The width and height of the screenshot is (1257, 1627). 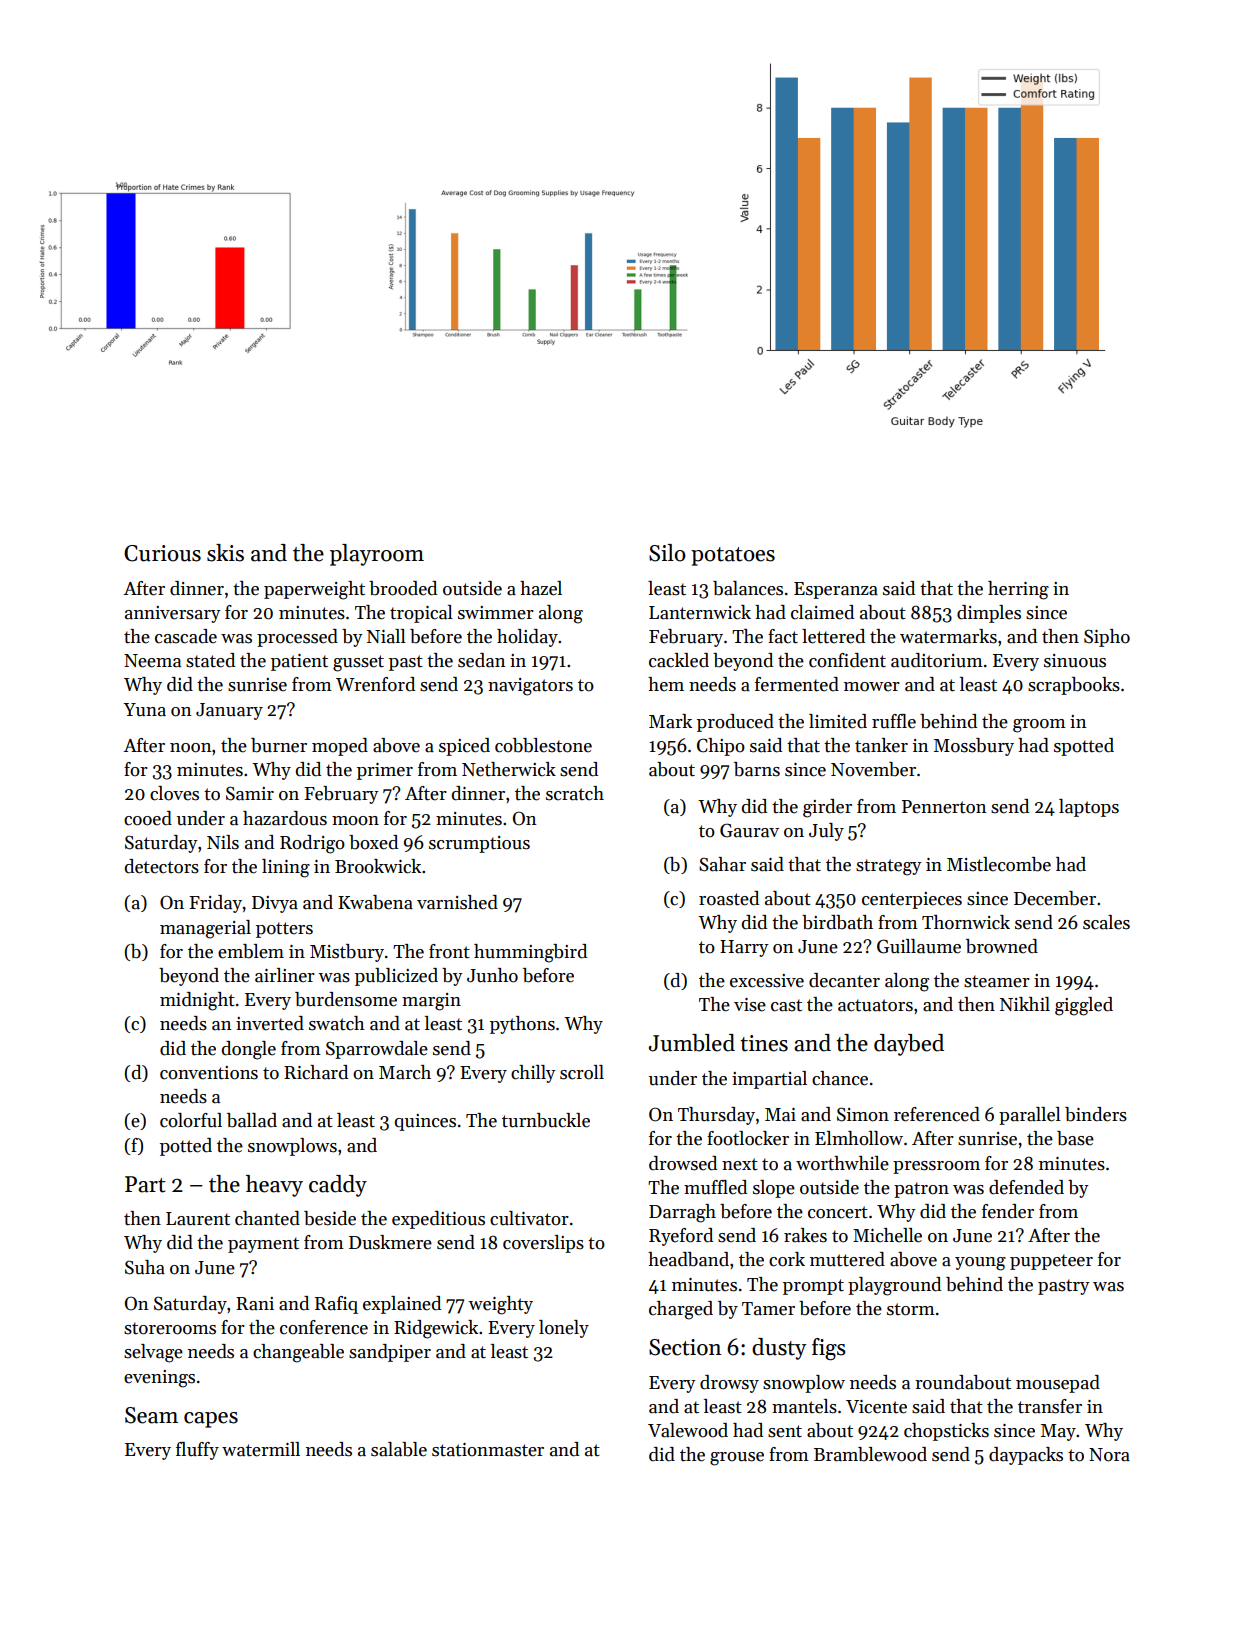 I want to click on grouse, so click(x=737, y=1459).
